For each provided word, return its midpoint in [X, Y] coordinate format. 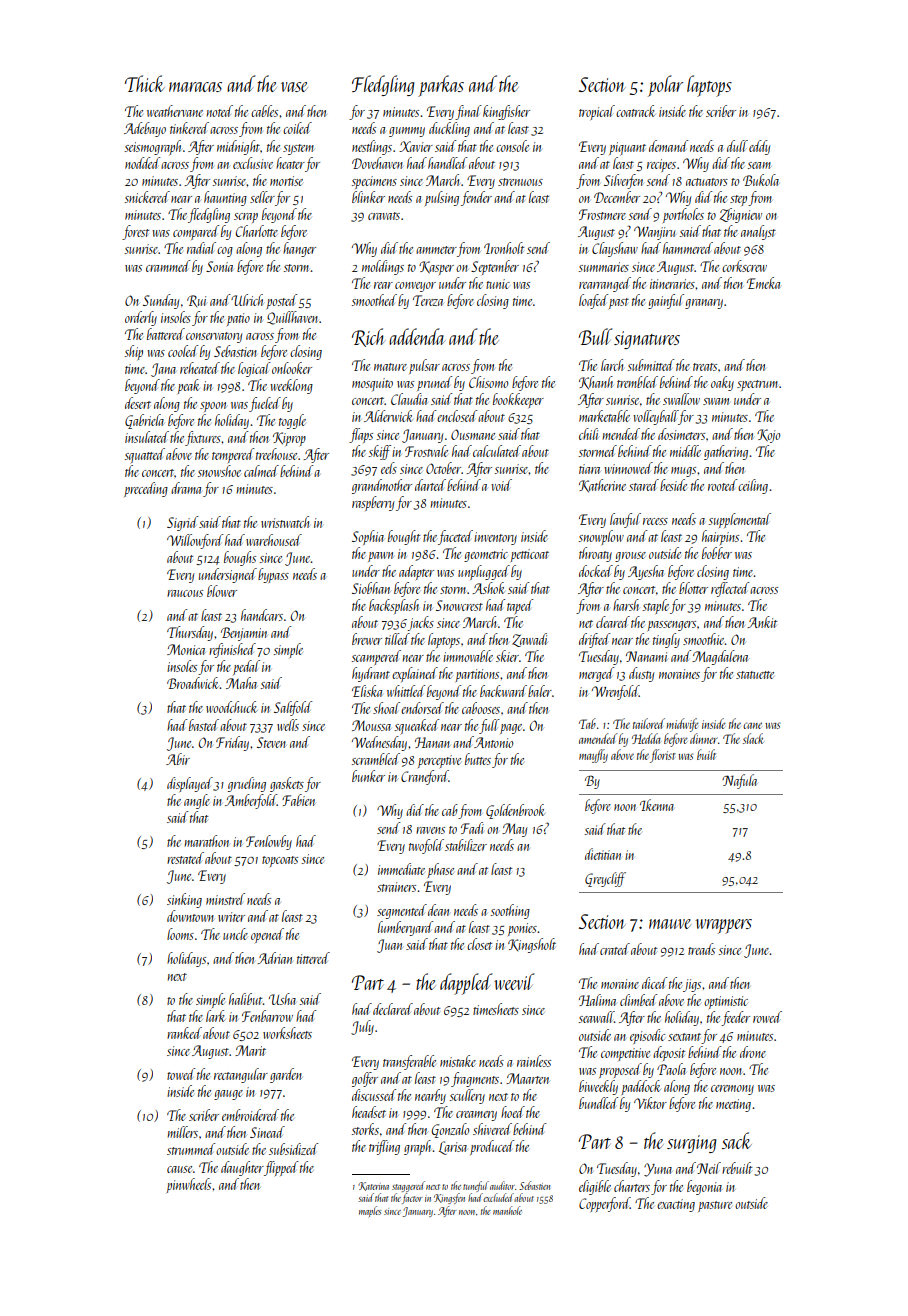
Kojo [768, 436]
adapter [416, 572]
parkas [441, 86]
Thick [145, 83]
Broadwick [193, 683]
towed [181, 1074]
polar [665, 86]
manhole [507, 1210]
